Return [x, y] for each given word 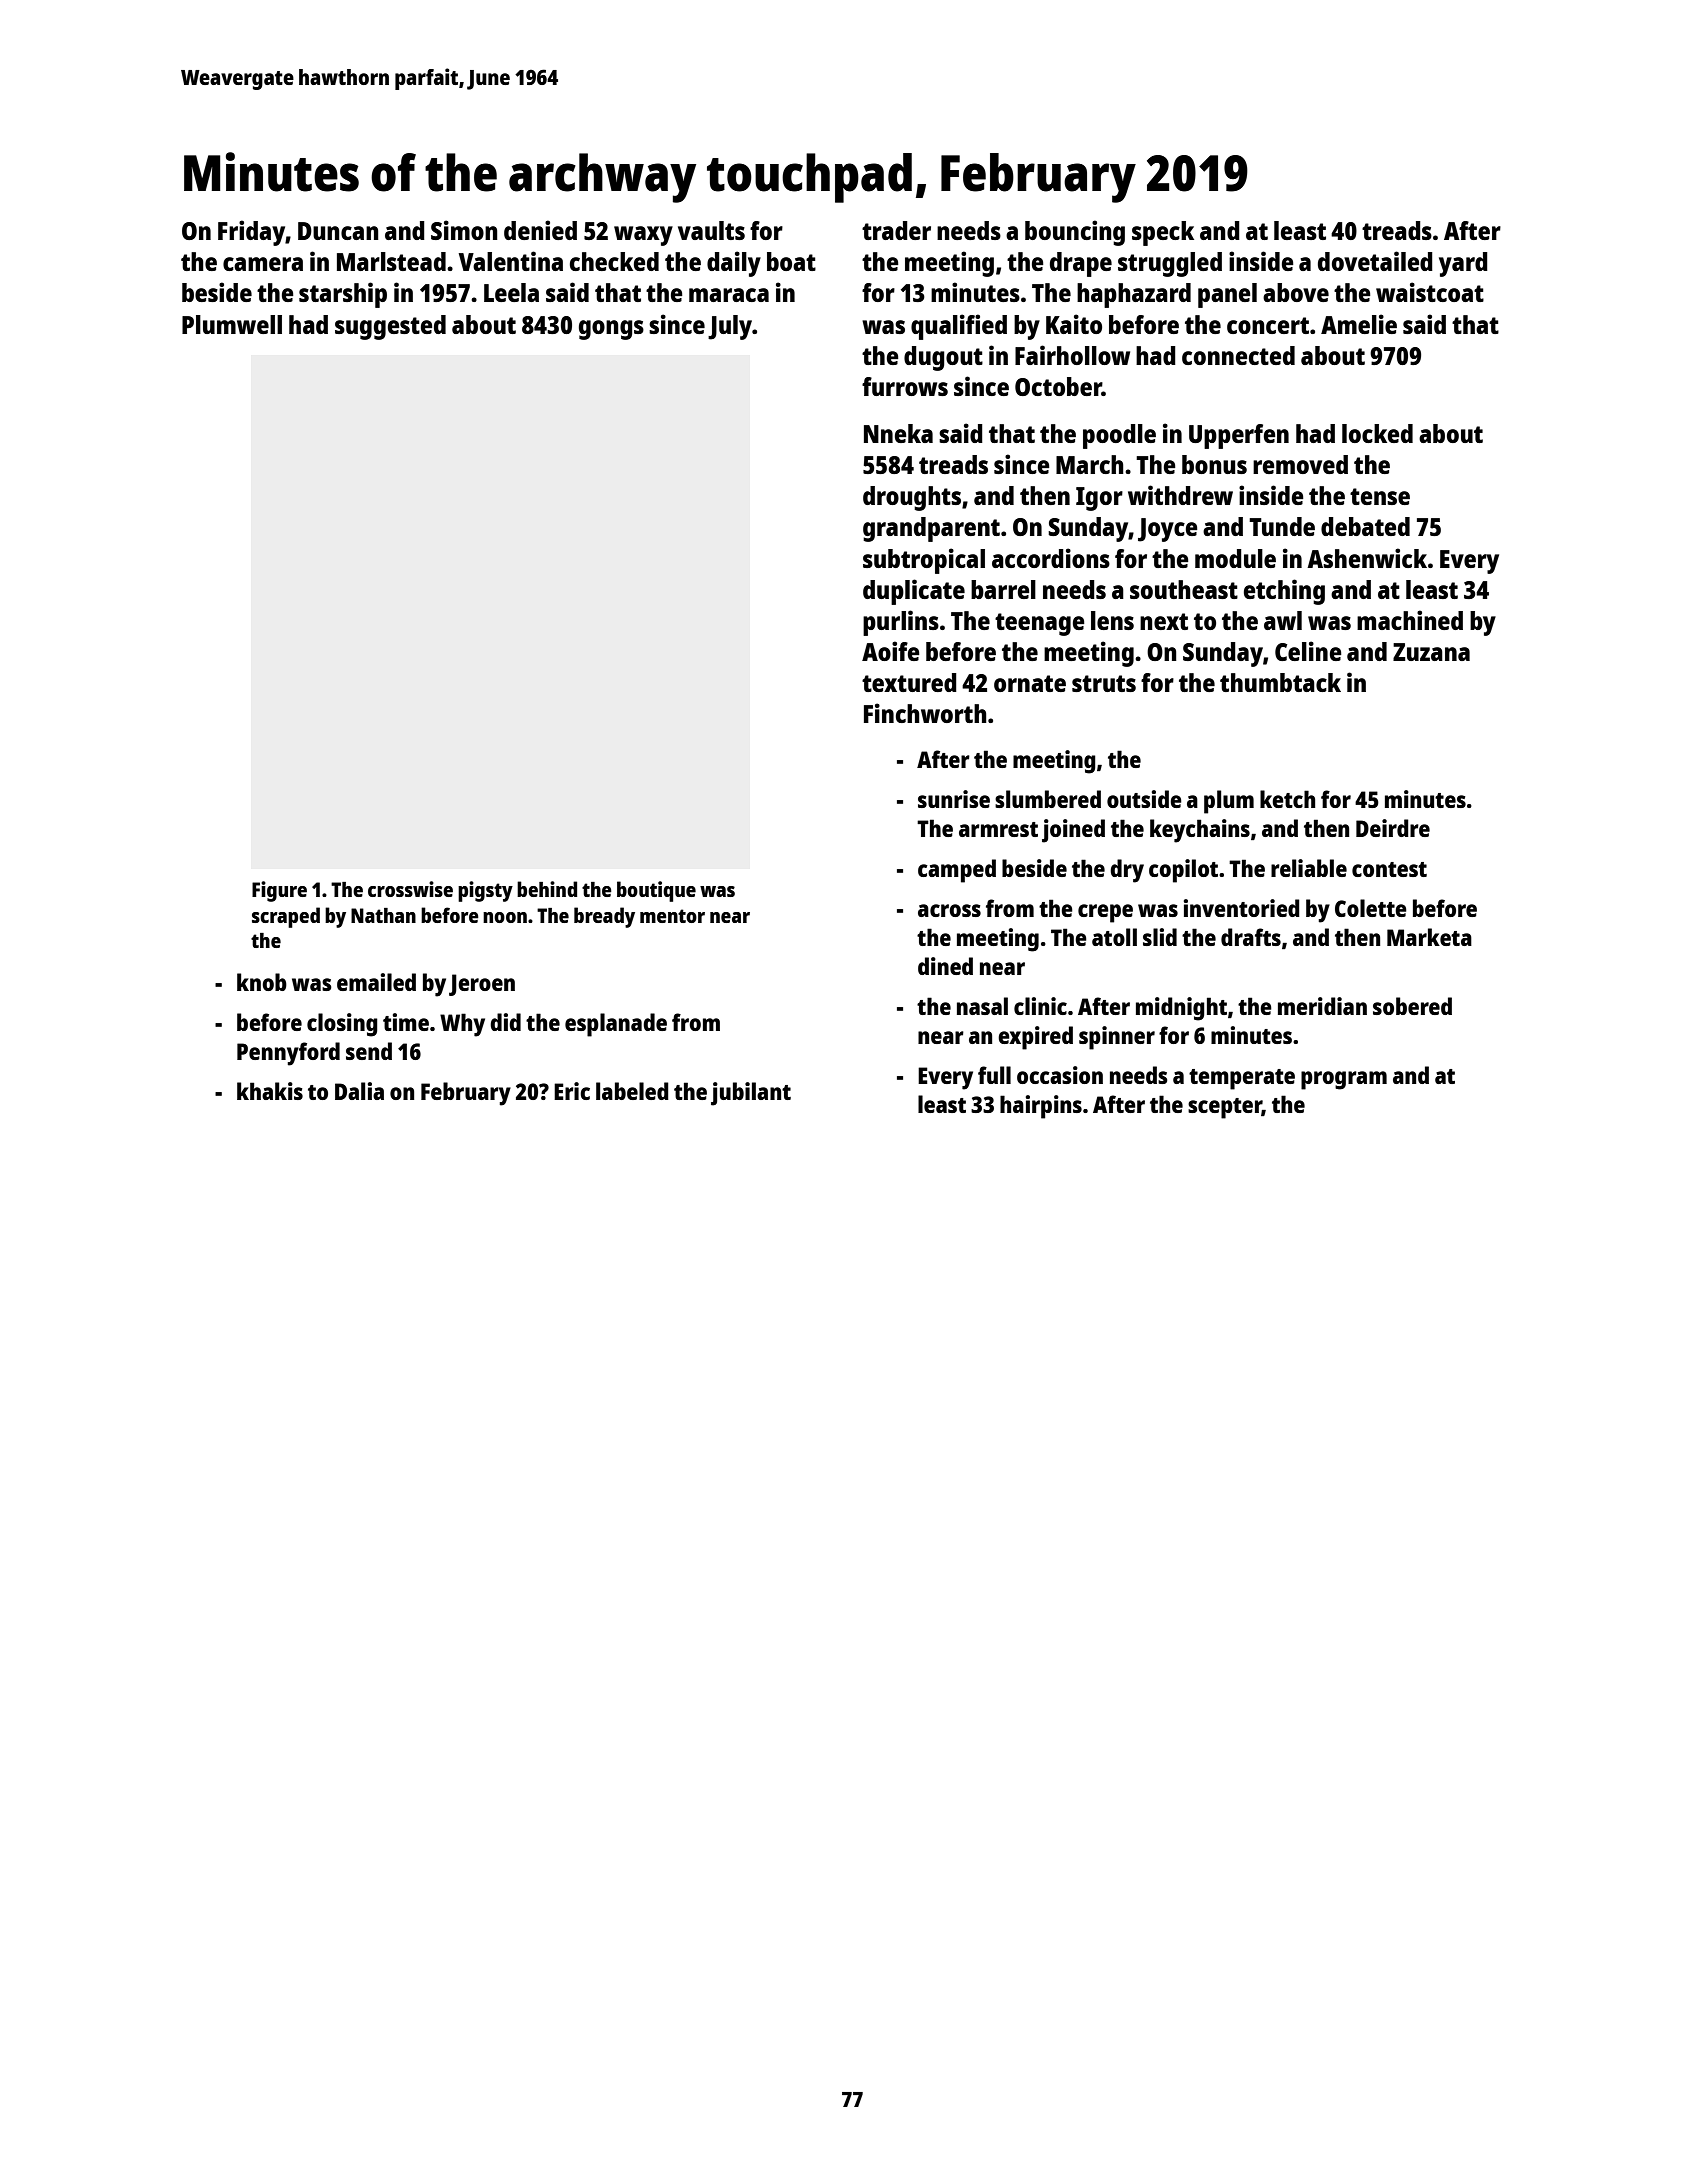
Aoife [891, 651]
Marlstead [391, 261]
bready [604, 917]
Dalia [359, 1091]
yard [1463, 264]
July [730, 327]
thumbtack [1280, 682]
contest [1389, 869]
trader [896, 230]
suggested [390, 327]
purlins [901, 623]
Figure [279, 891]
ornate [1030, 683]
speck [1163, 233]
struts [1104, 683]
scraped [286, 917]
